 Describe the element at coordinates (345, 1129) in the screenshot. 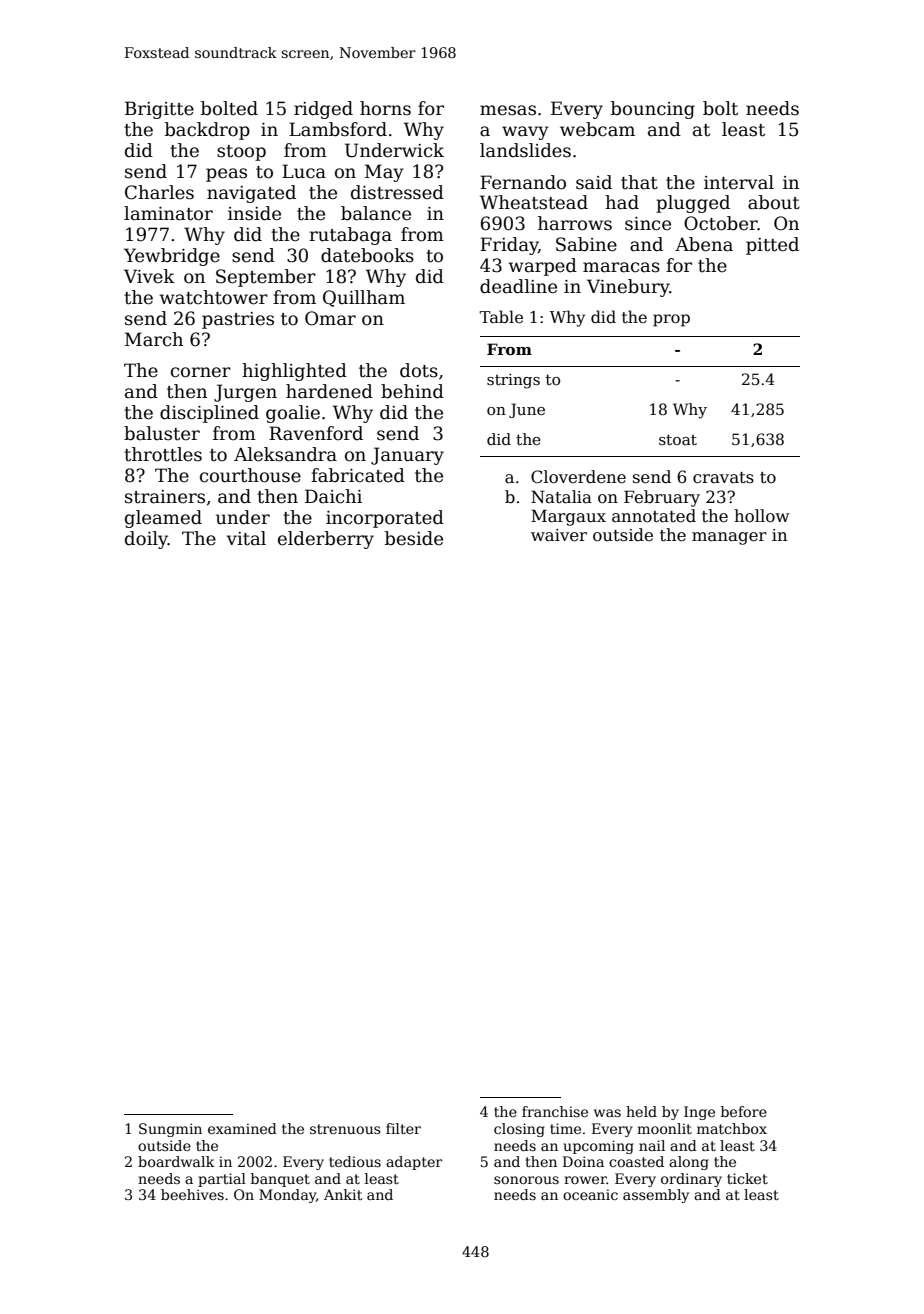

I see `strenuous` at that location.
